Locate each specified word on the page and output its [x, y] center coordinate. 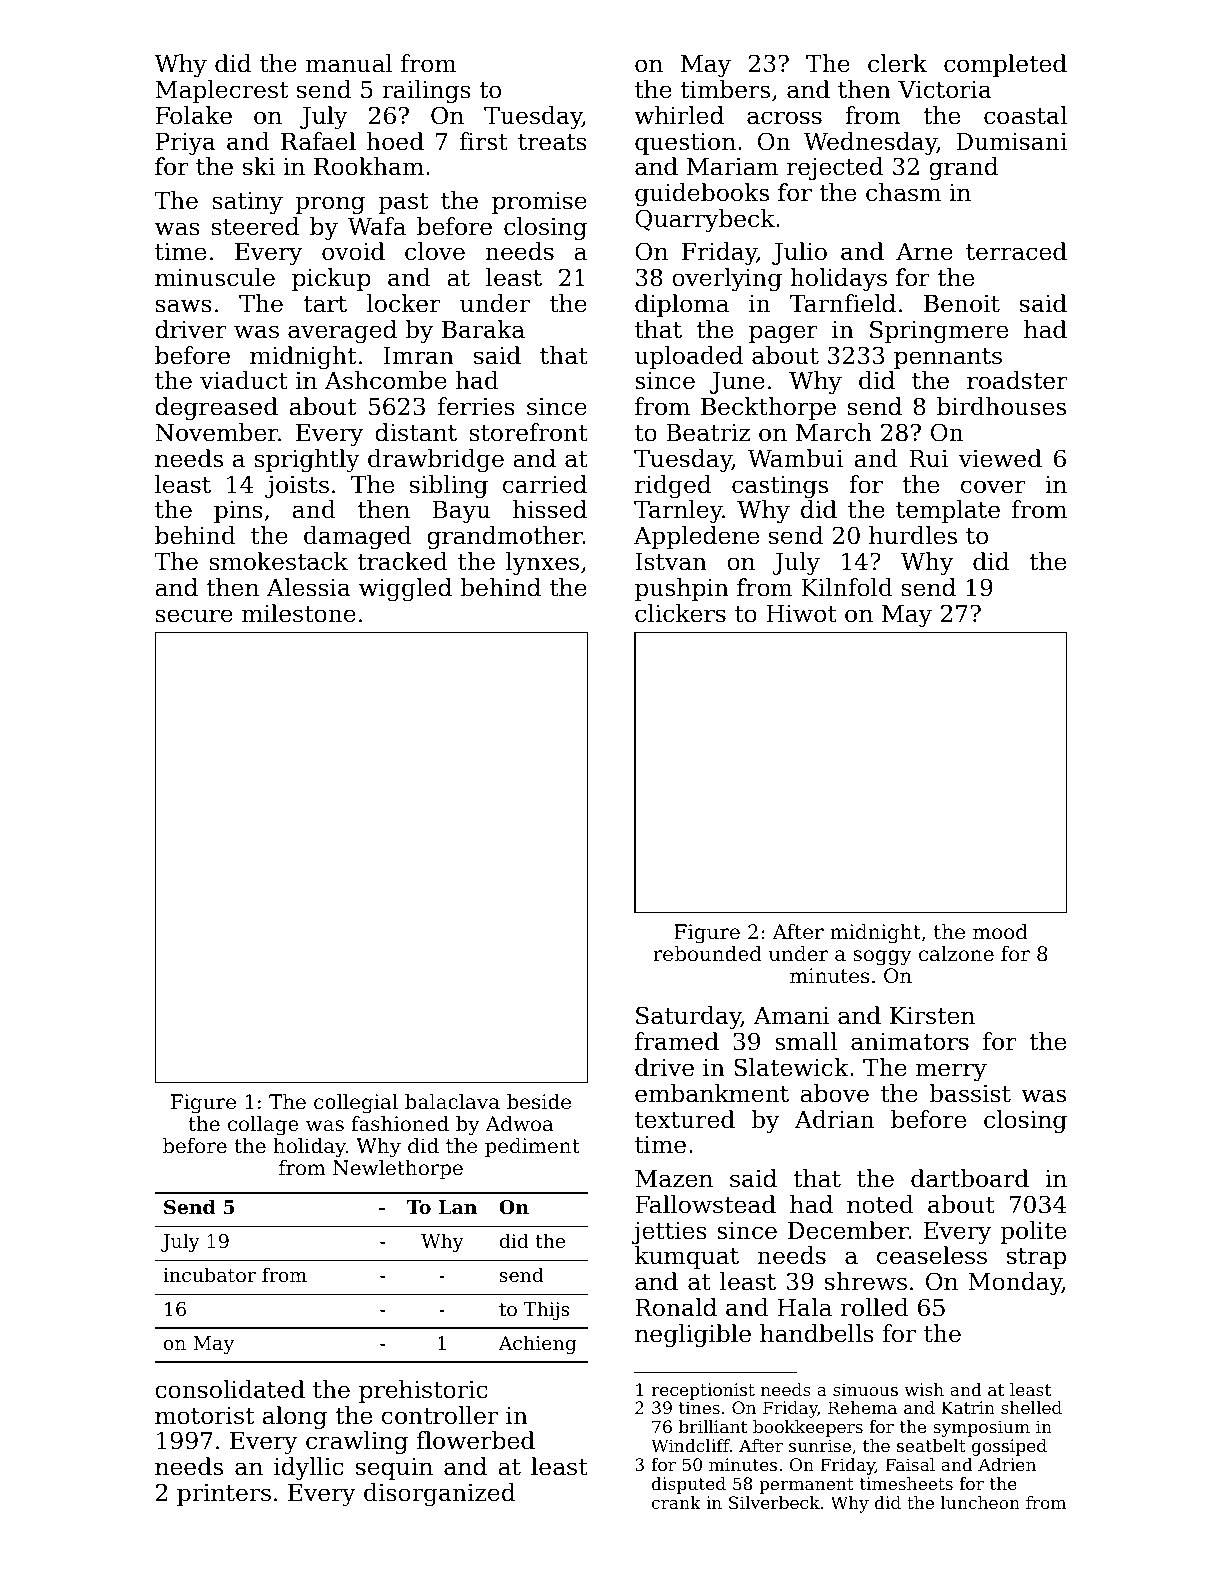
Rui [928, 459]
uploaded [689, 357]
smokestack [279, 561]
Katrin [968, 1407]
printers [224, 1495]
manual [349, 63]
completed [1005, 65]
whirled [679, 115]
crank [676, 1502]
